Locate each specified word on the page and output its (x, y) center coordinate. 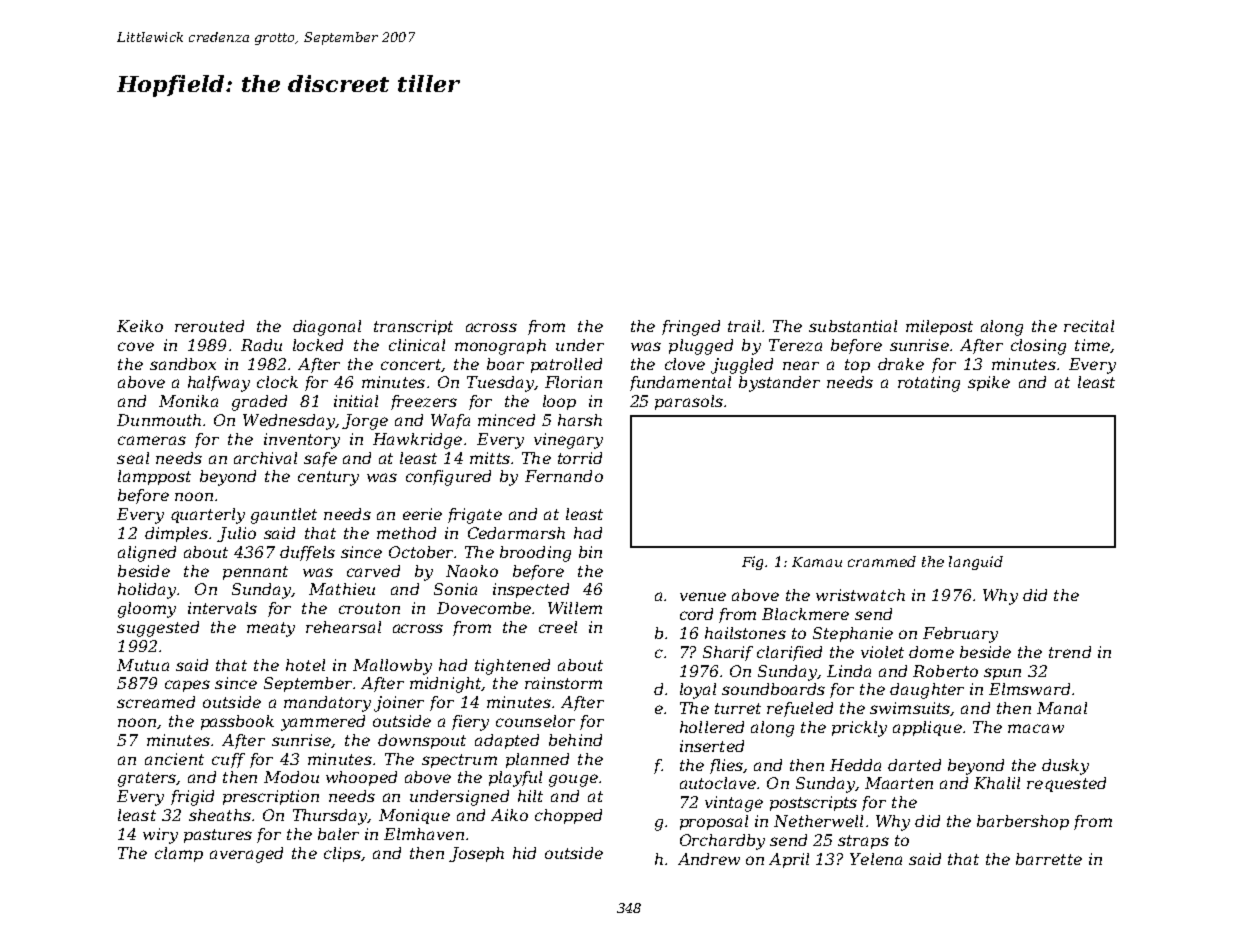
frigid (192, 798)
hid (524, 853)
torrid (580, 458)
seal (133, 458)
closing (1038, 347)
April (789, 860)
